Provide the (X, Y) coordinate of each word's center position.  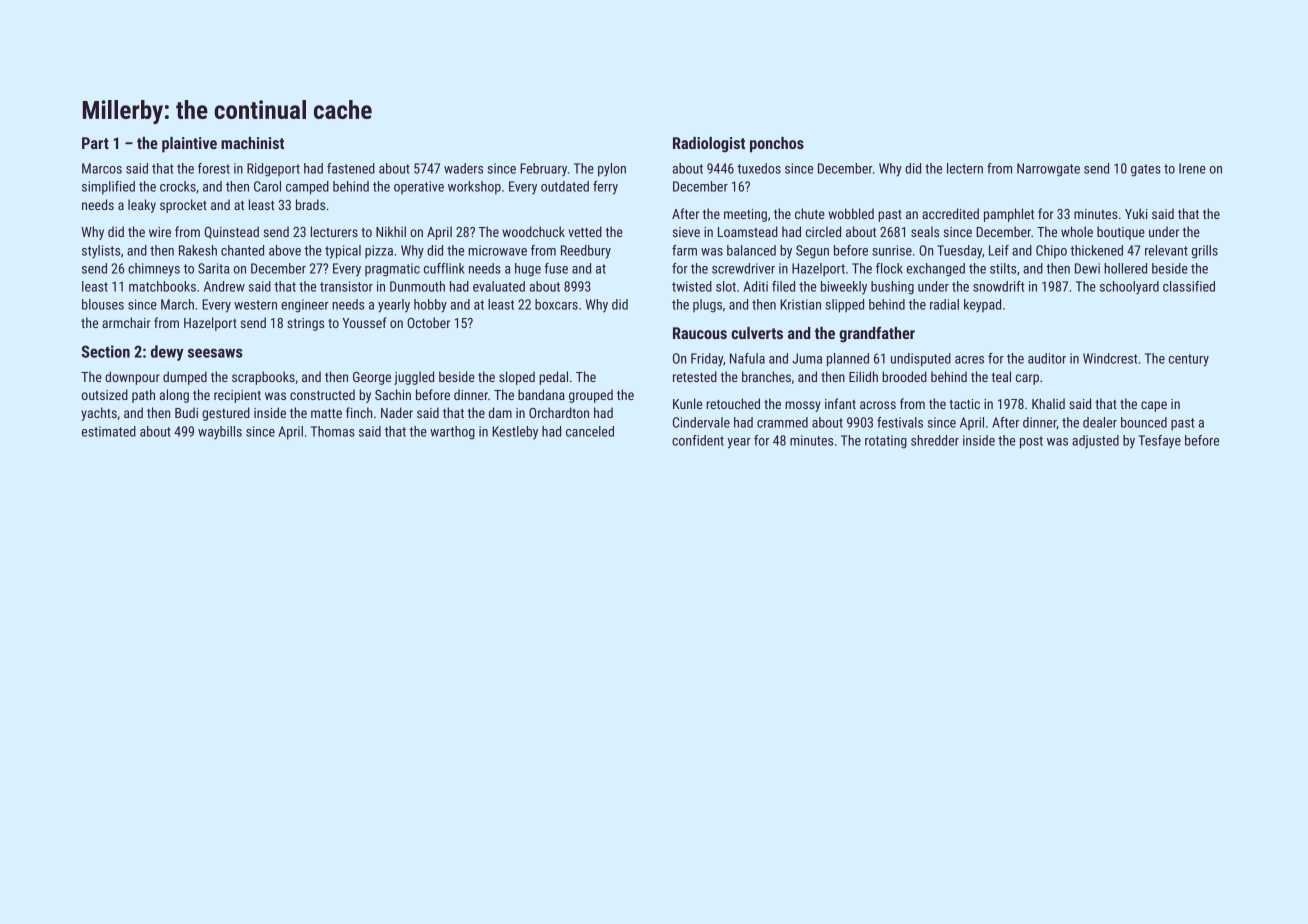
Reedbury (586, 252)
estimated (109, 431)
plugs (707, 306)
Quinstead (232, 232)
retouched (733, 403)
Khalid (1048, 403)
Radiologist (709, 145)
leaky (142, 206)
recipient (237, 396)
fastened (351, 168)
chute (810, 213)
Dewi (1087, 268)
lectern (965, 168)
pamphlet (1009, 215)
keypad (982, 305)
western (255, 305)
